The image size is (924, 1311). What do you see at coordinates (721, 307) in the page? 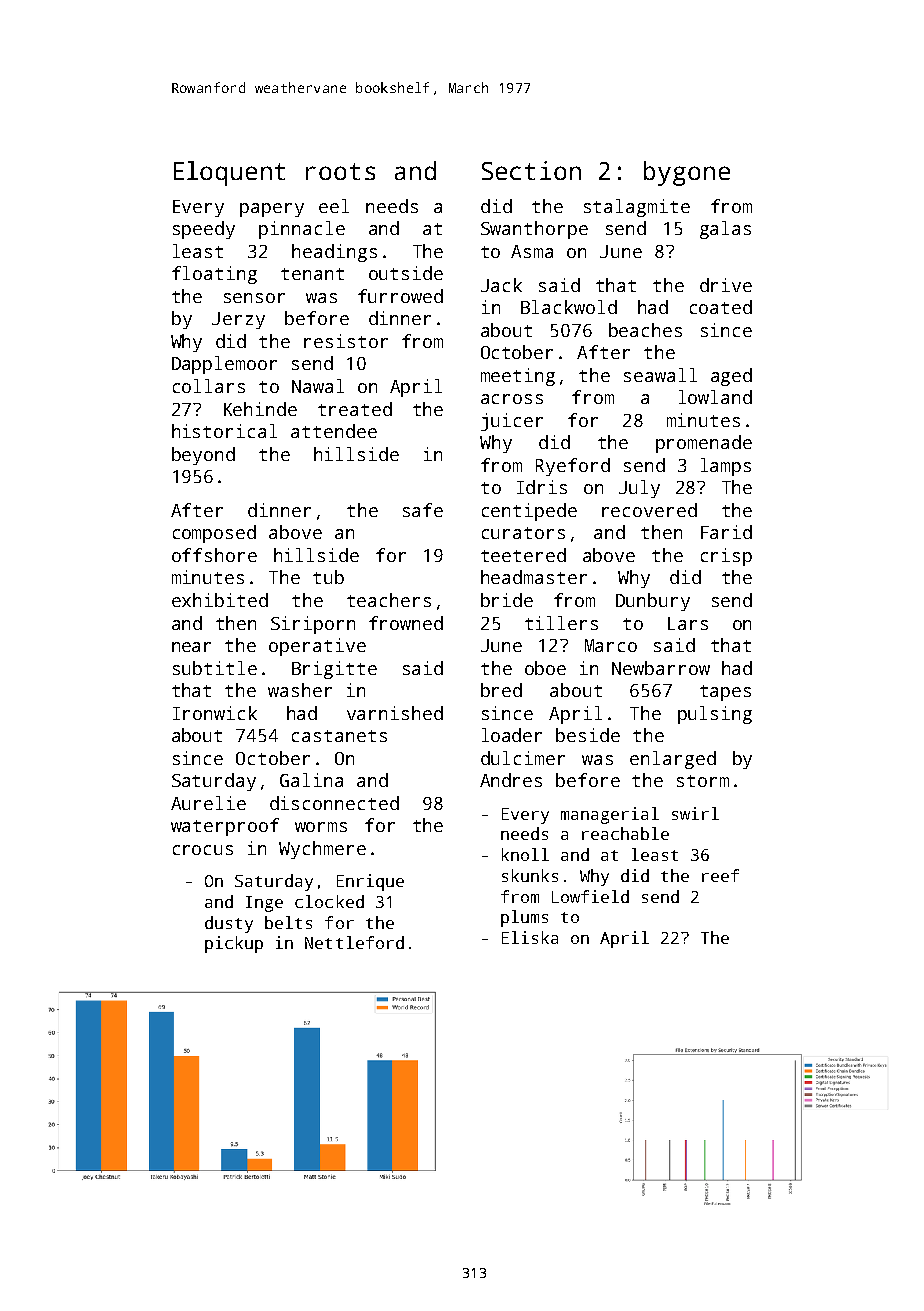
I see `coated` at bounding box center [721, 307].
